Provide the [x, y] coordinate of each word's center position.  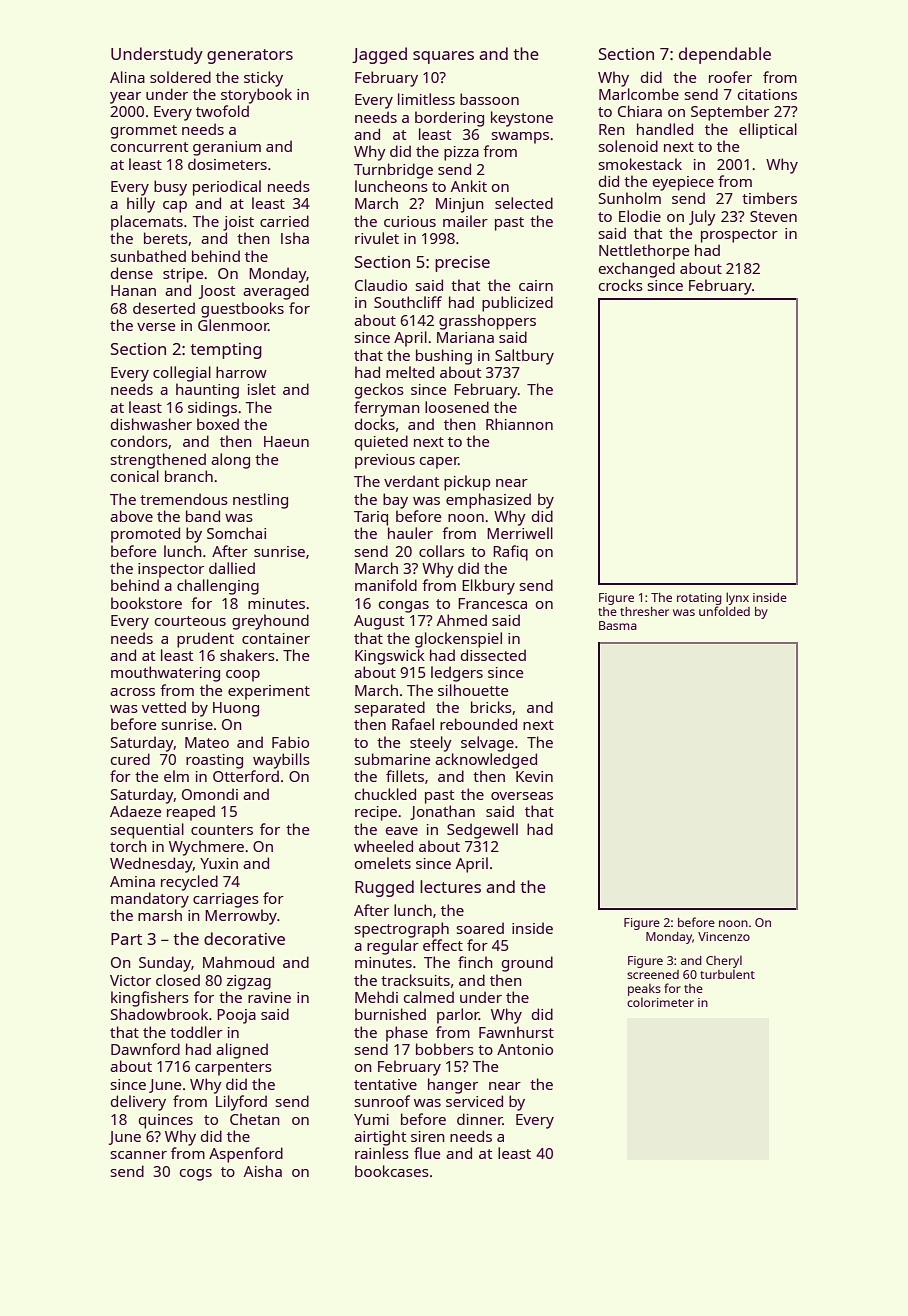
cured [130, 759]
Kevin [534, 776]
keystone [522, 119]
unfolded [724, 611]
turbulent [727, 974]
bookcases [392, 1171]
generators [250, 56]
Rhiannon [519, 424]
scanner [139, 1155]
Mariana [465, 337]
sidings [212, 409]
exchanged [637, 270]
